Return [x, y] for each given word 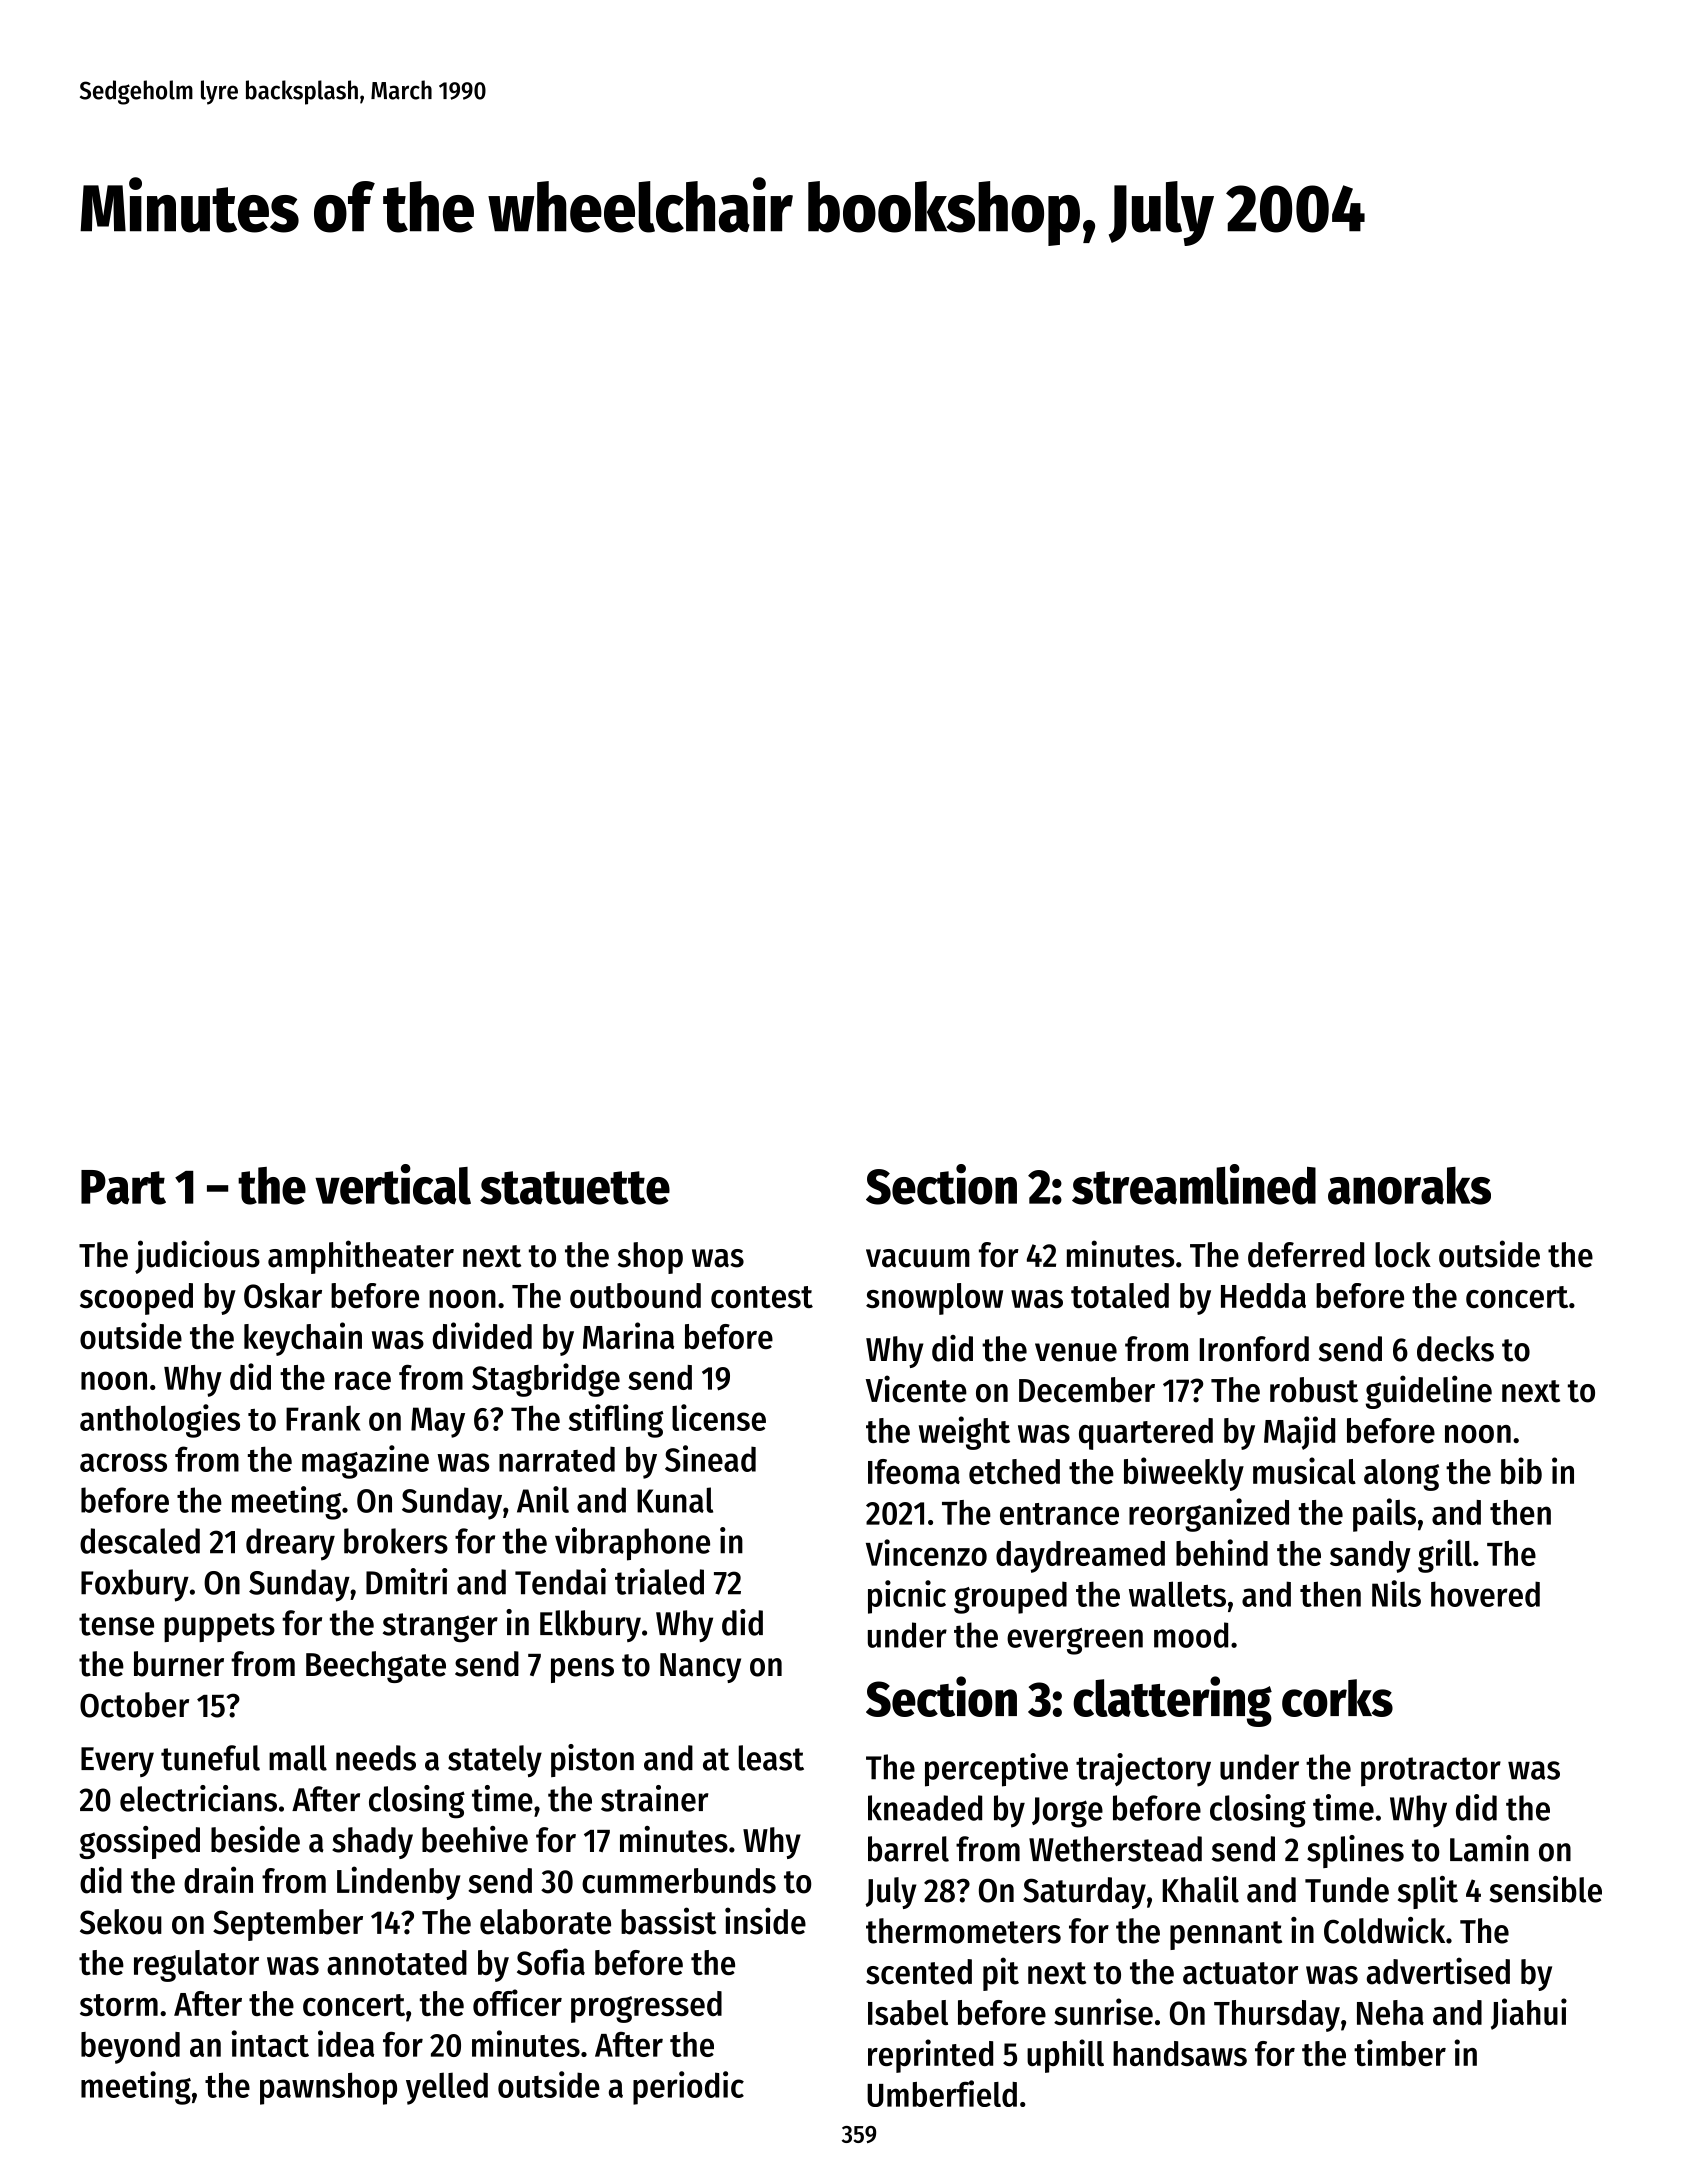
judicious [197, 1257]
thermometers [963, 1931]
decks [1455, 1349]
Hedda [1263, 1295]
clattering [1172, 1701]
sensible [1546, 1889]
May [438, 1422]
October [134, 1705]
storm [119, 2005]
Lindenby [399, 1883]
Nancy [700, 1668]
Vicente [916, 1389]
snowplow [934, 1299]
